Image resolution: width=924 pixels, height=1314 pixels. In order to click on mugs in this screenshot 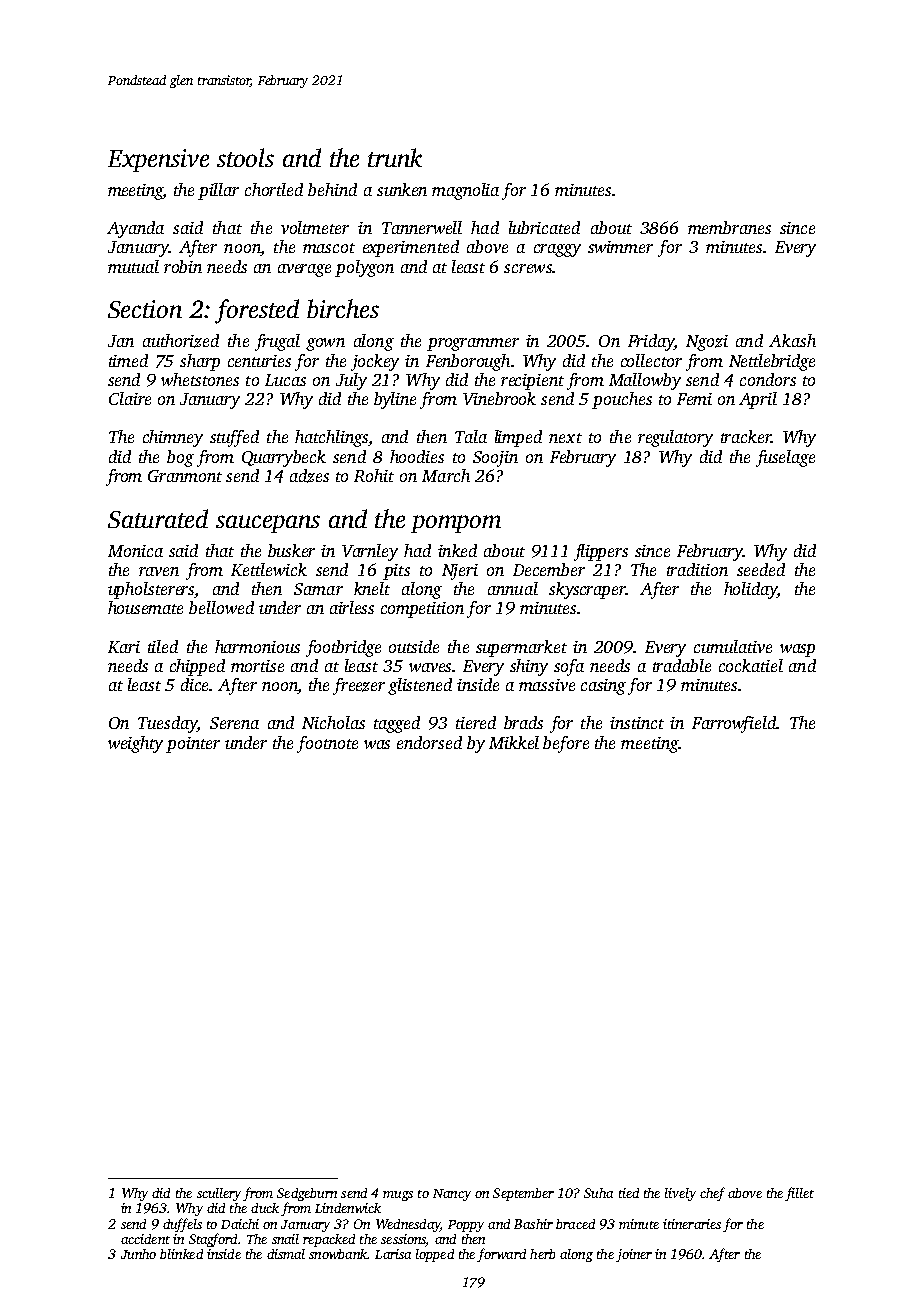, I will do `click(398, 1196)`.
